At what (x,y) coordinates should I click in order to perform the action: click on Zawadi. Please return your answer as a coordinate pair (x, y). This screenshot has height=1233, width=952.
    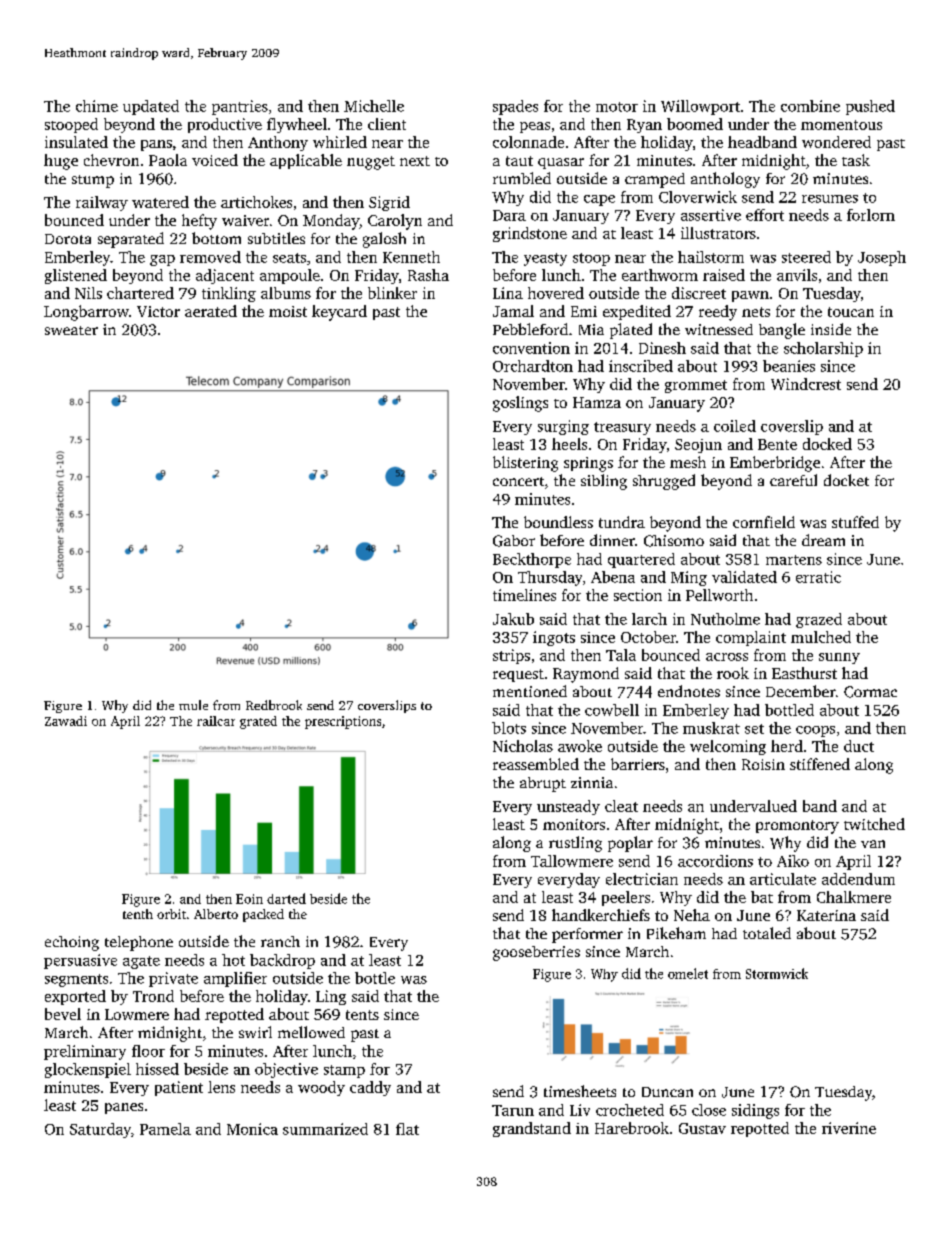
    Looking at the image, I should click on (66, 721).
